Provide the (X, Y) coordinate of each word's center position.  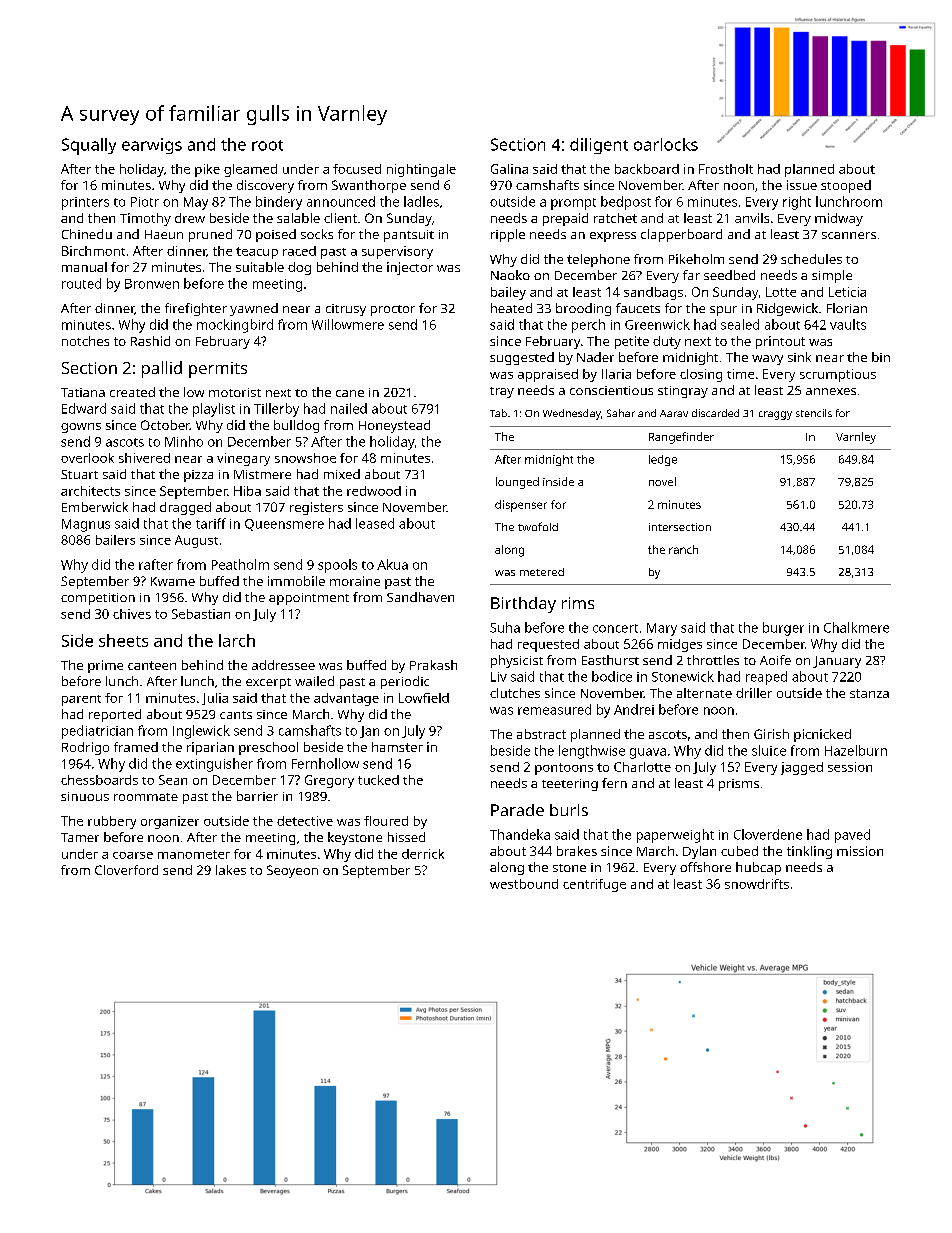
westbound (524, 884)
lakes (231, 870)
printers (85, 203)
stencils (814, 413)
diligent (599, 146)
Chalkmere (856, 627)
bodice (612, 676)
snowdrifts (757, 884)
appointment (309, 599)
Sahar (621, 413)
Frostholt (726, 169)
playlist (214, 410)
